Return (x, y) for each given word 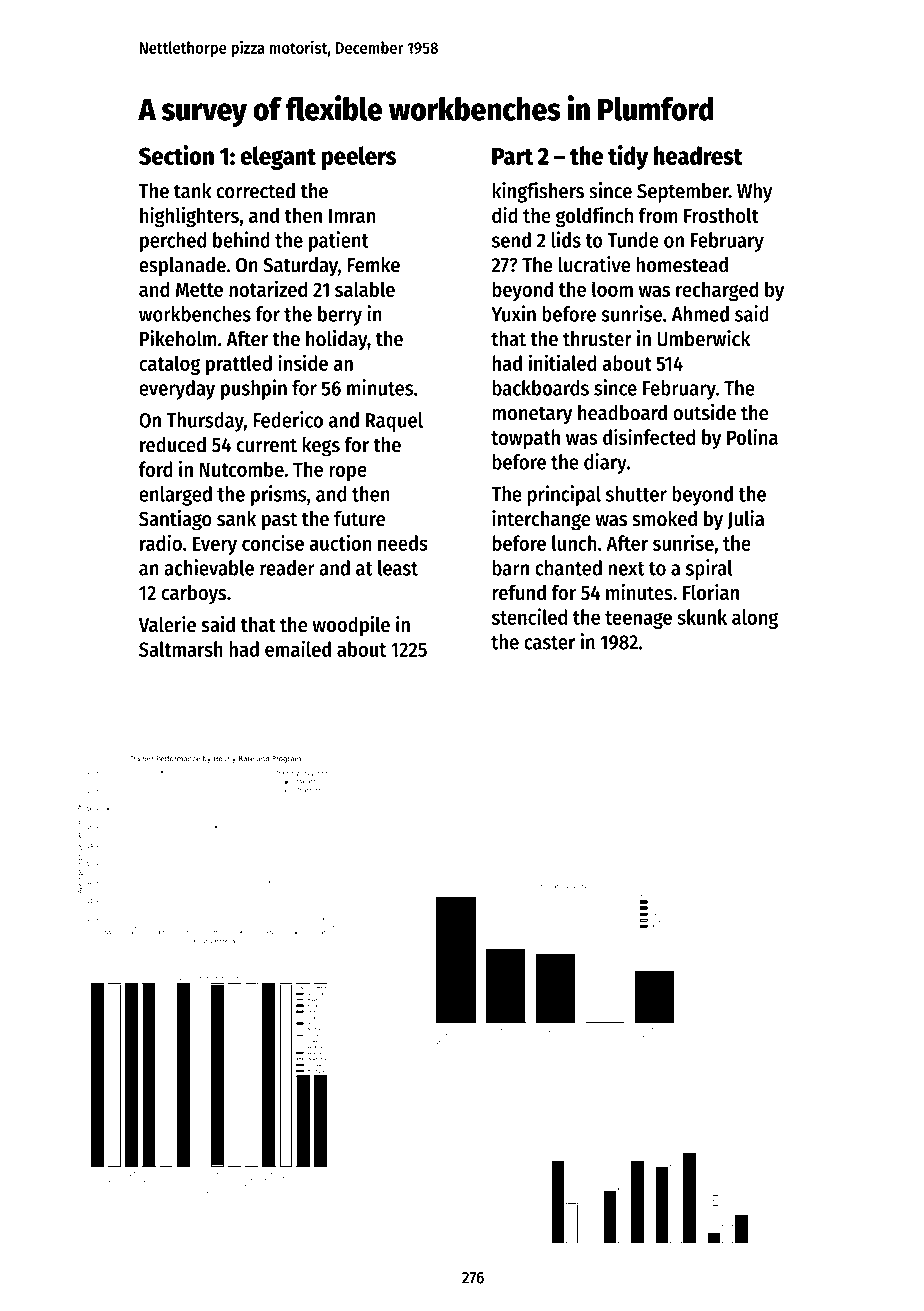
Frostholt (721, 215)
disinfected (649, 436)
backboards (540, 388)
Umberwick (703, 338)
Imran (352, 215)
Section (176, 155)
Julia (745, 519)
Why (754, 193)
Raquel (394, 422)
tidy (628, 157)
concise (273, 542)
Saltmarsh (181, 649)
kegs (321, 447)
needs (403, 543)
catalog (169, 365)
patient (339, 241)
